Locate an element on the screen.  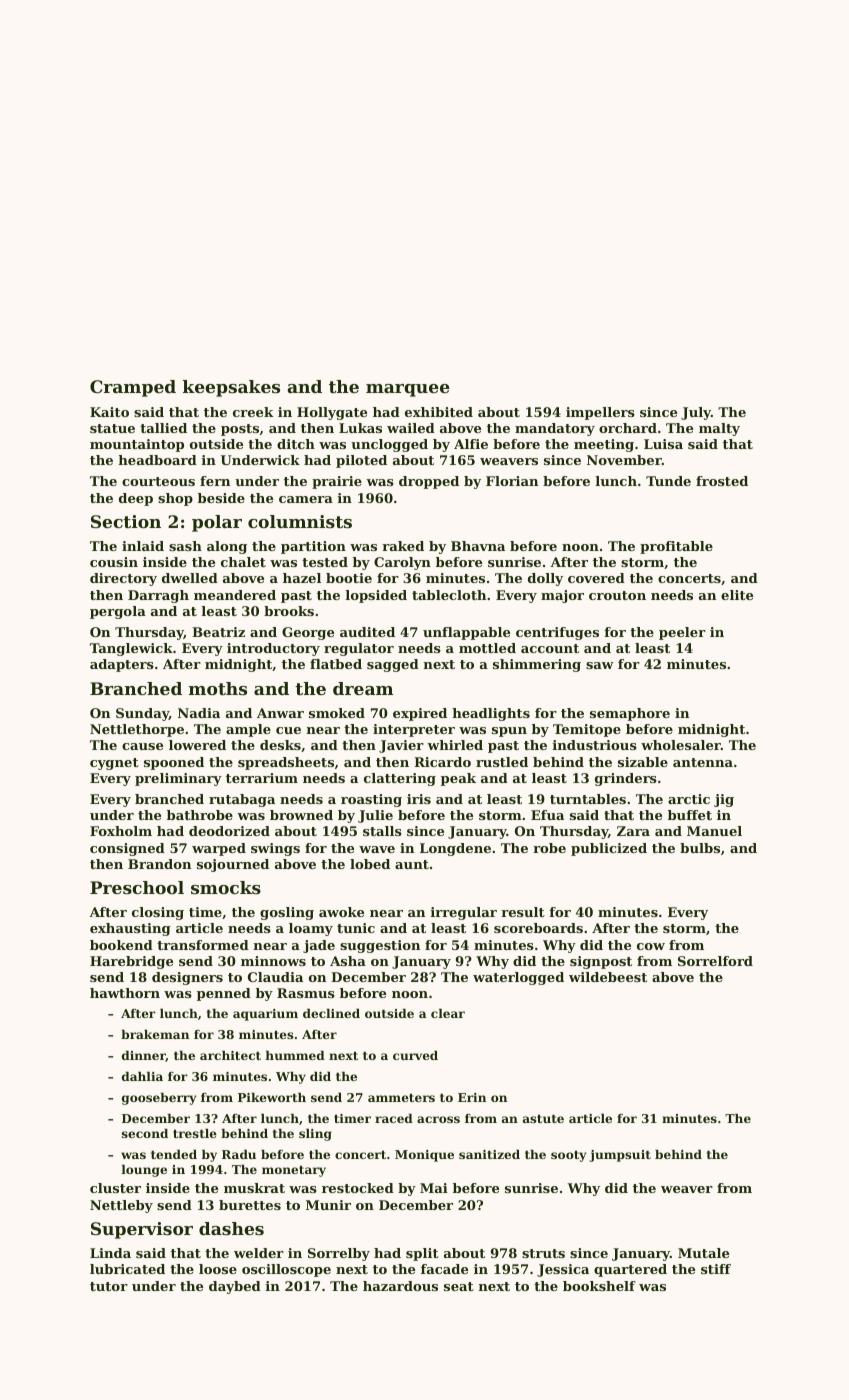
Preschool is located at coordinates (137, 887).
